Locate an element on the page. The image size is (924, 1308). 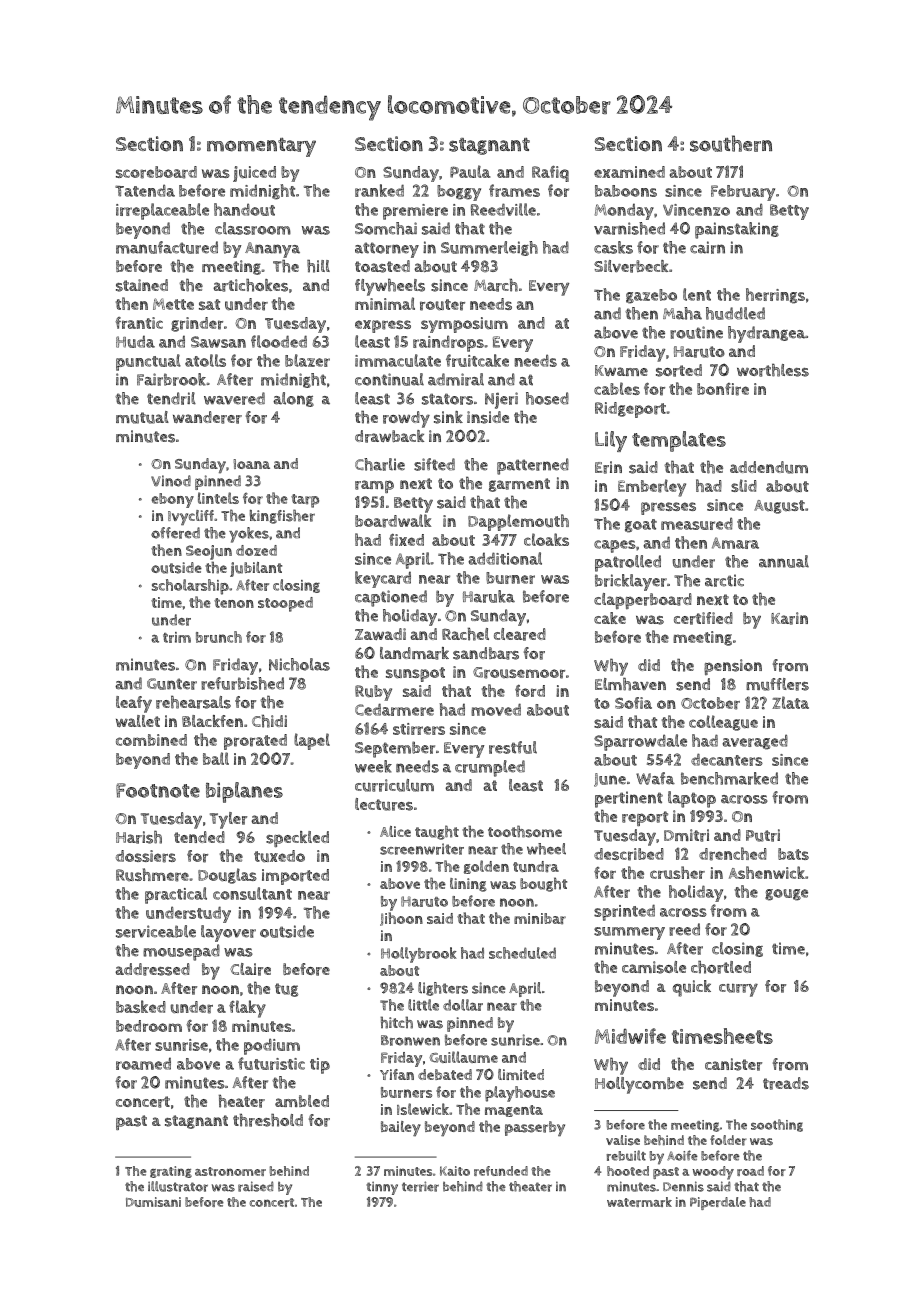
flaky is located at coordinates (247, 1009).
